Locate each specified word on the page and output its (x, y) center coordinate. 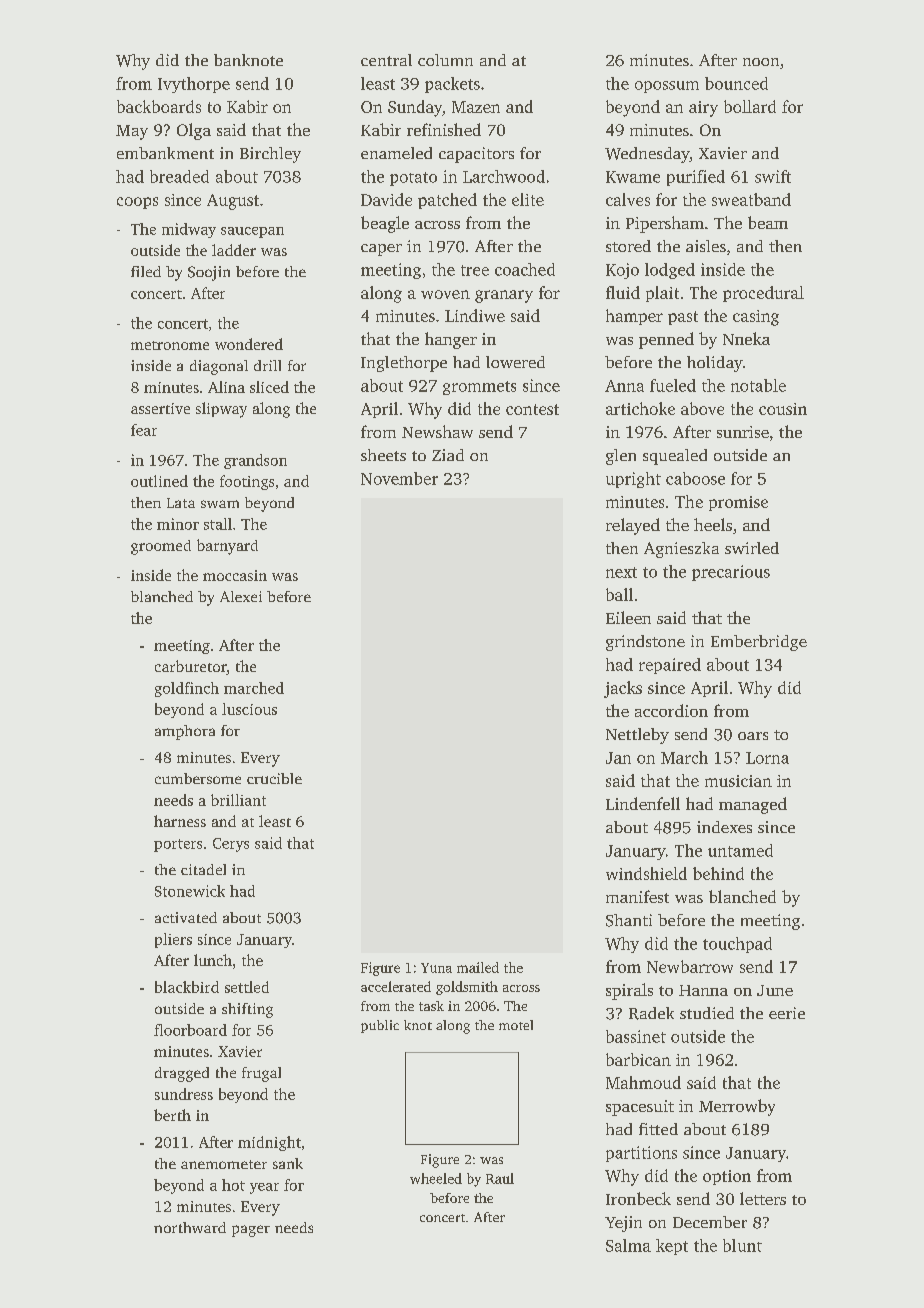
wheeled (436, 1178)
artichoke (640, 408)
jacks (623, 689)
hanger (451, 340)
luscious (249, 709)
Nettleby (637, 736)
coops (137, 203)
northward (190, 1227)
